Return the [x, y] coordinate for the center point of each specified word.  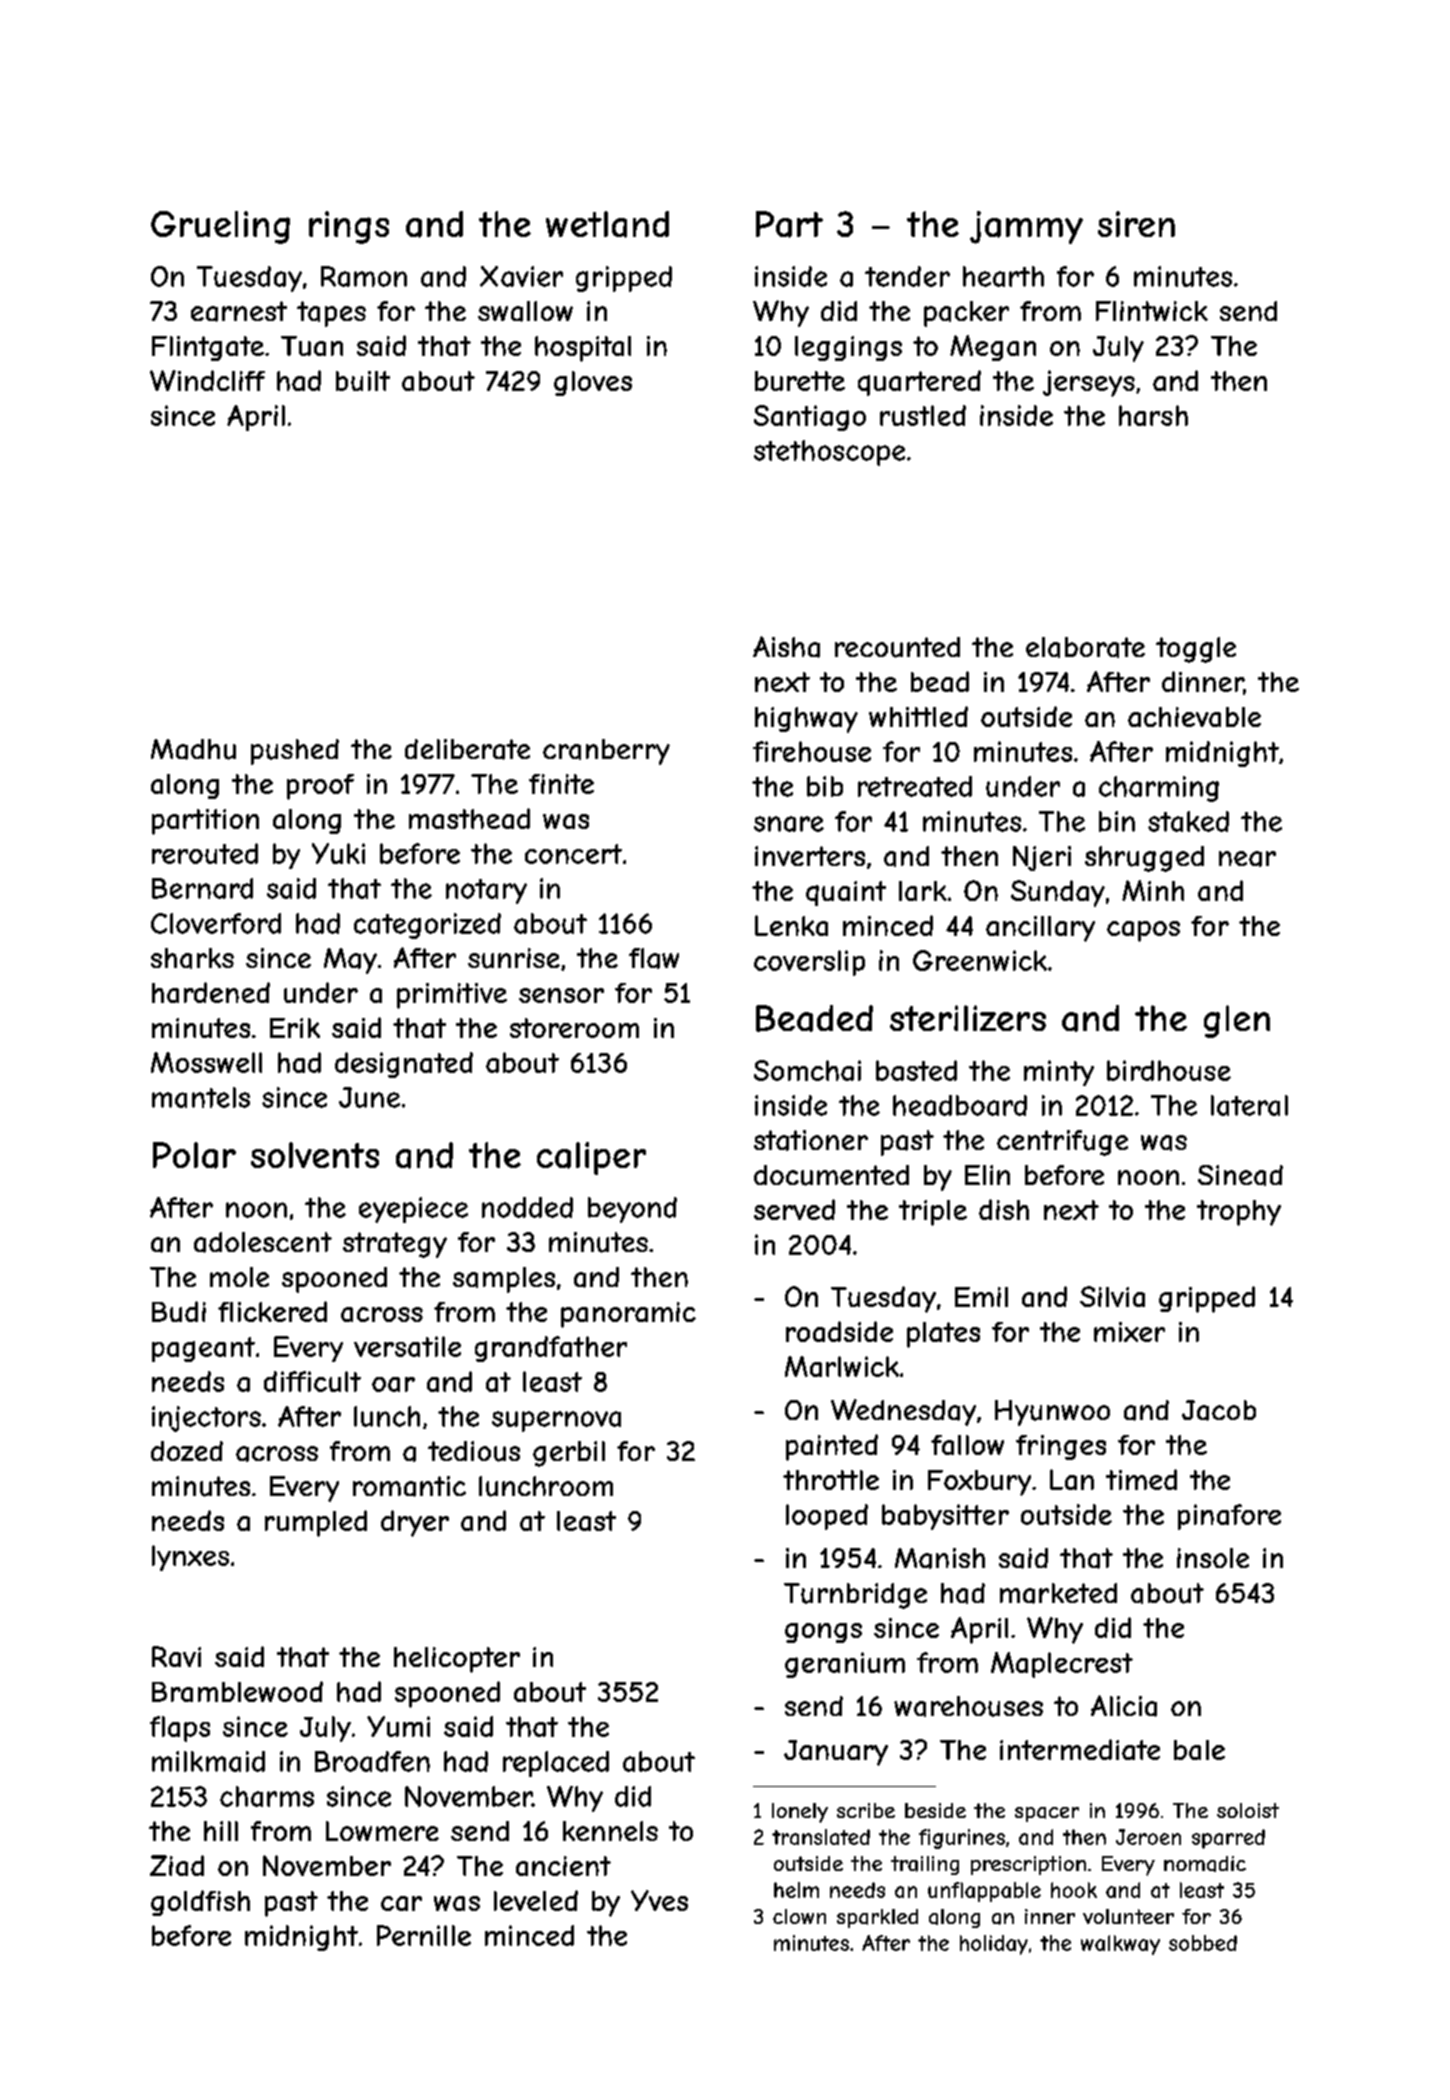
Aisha [786, 647]
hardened [211, 992]
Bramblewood [237, 1691]
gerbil [569, 1454]
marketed [1058, 1593]
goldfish [200, 1903]
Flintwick [1152, 311]
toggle [1196, 650]
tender [907, 276]
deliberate [467, 749]
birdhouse [1169, 1070]
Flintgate [208, 348]
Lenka [791, 925]
